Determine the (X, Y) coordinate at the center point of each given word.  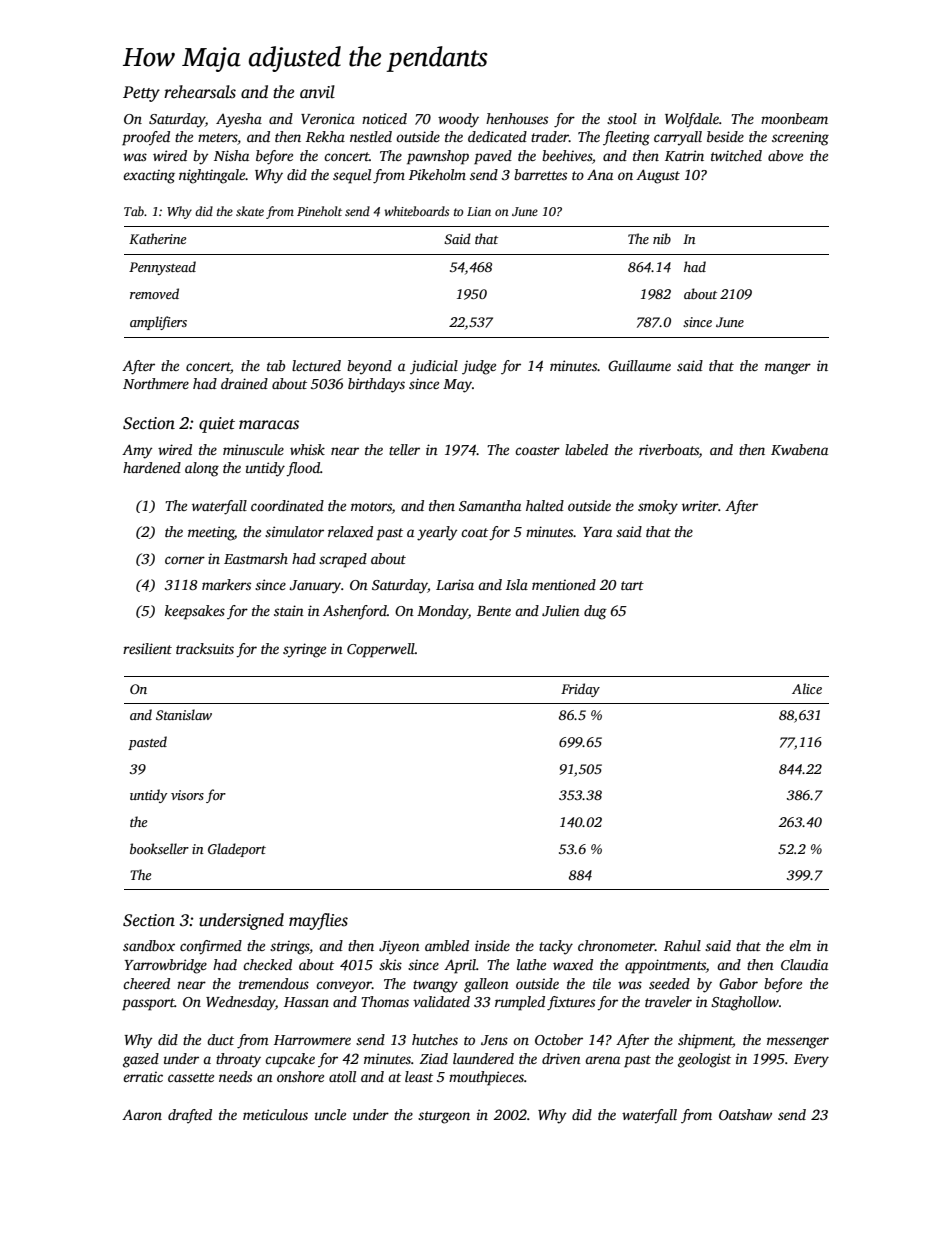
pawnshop (438, 157)
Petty (141, 94)
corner (185, 560)
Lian (479, 211)
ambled (447, 945)
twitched (736, 155)
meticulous (275, 1114)
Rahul (682, 945)
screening (800, 138)
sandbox (149, 945)
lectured (316, 365)
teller (404, 449)
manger (788, 369)
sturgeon (444, 1117)
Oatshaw (745, 1114)
